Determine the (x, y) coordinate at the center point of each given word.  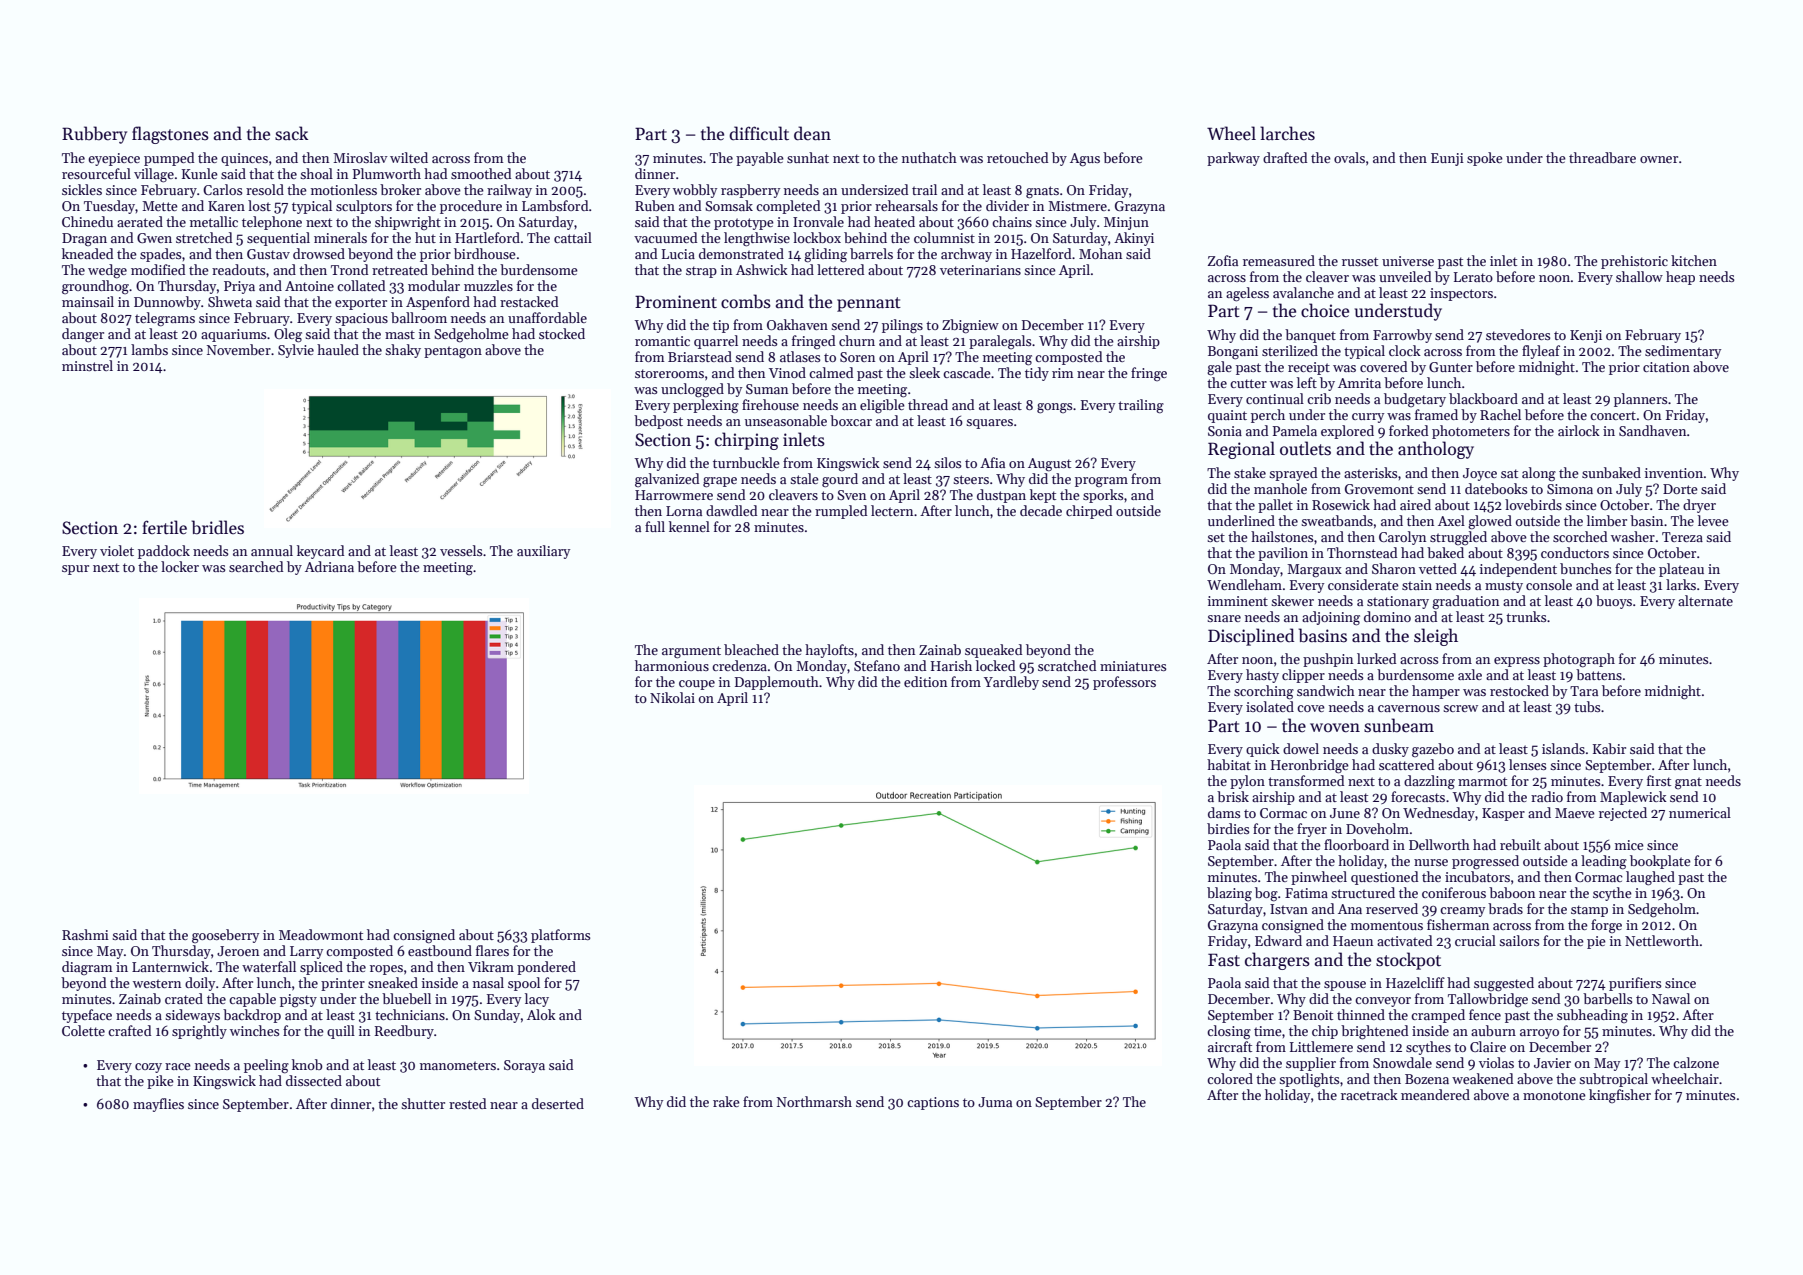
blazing (1229, 894)
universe (1408, 261)
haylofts (829, 651)
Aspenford (438, 303)
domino (1387, 616)
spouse (1345, 986)
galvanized (667, 480)
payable (760, 159)
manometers (458, 1065)
